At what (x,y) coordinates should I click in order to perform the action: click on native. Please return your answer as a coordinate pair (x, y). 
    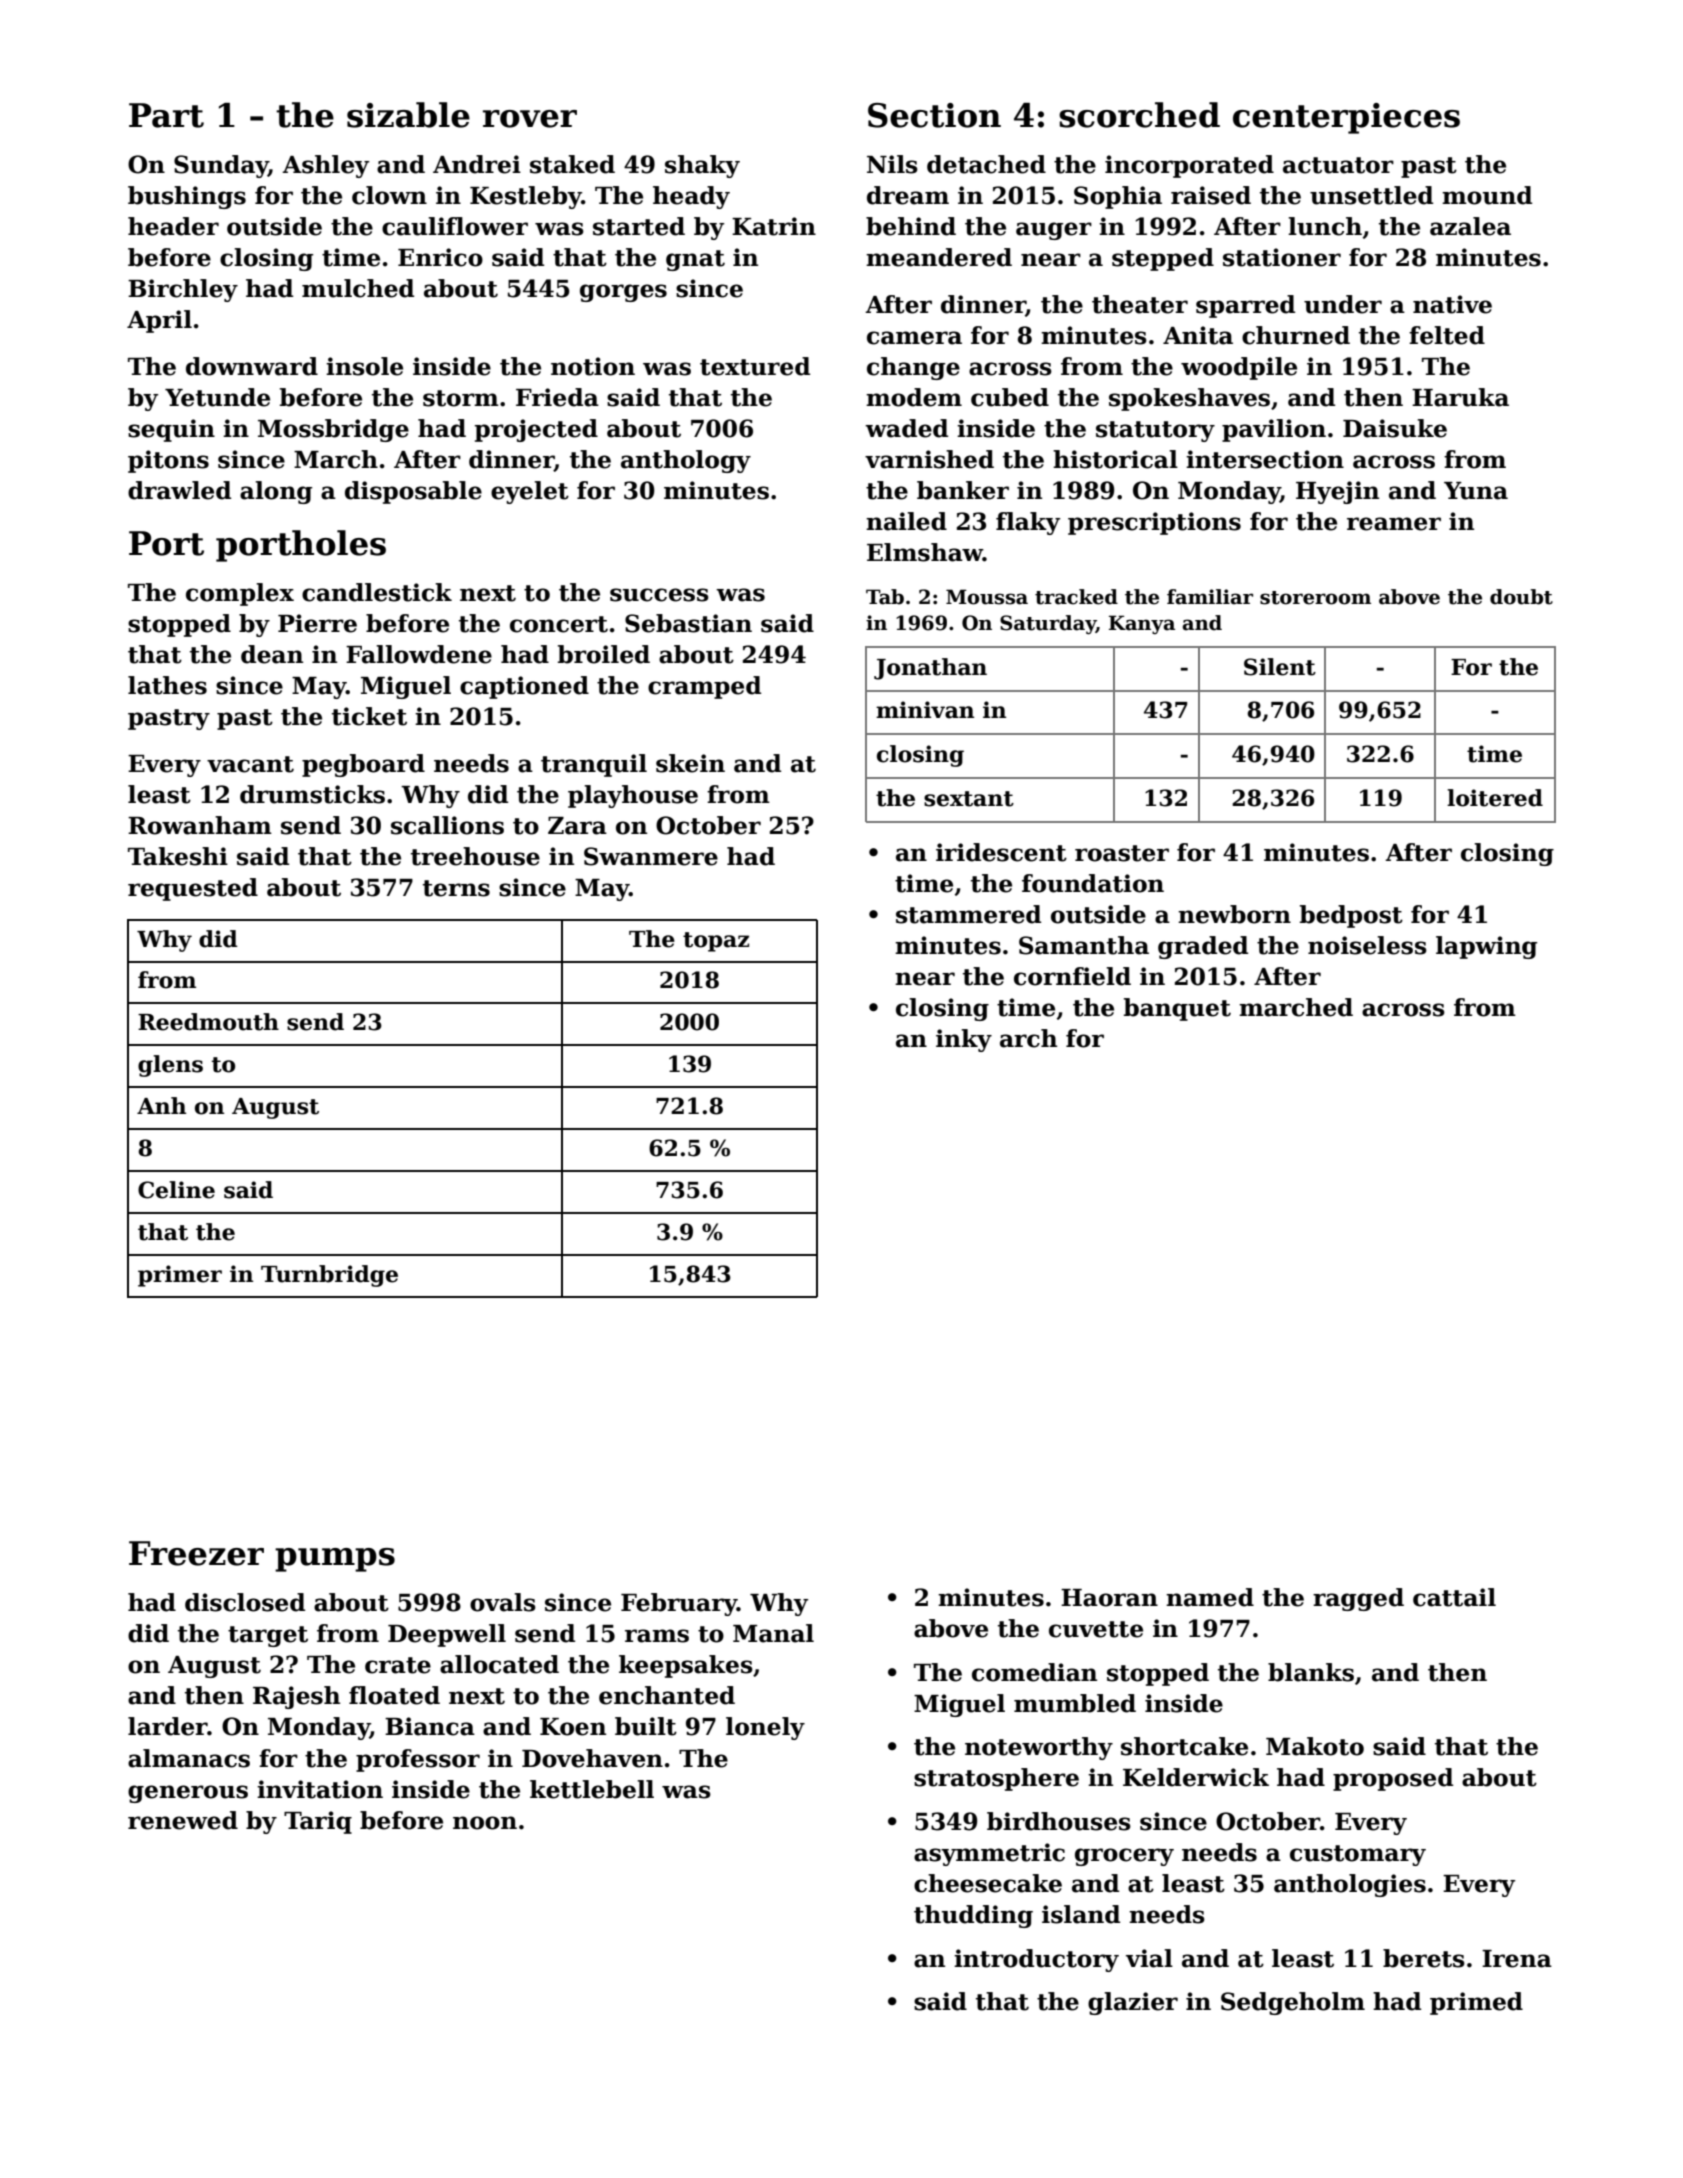
    Looking at the image, I should click on (1452, 304).
